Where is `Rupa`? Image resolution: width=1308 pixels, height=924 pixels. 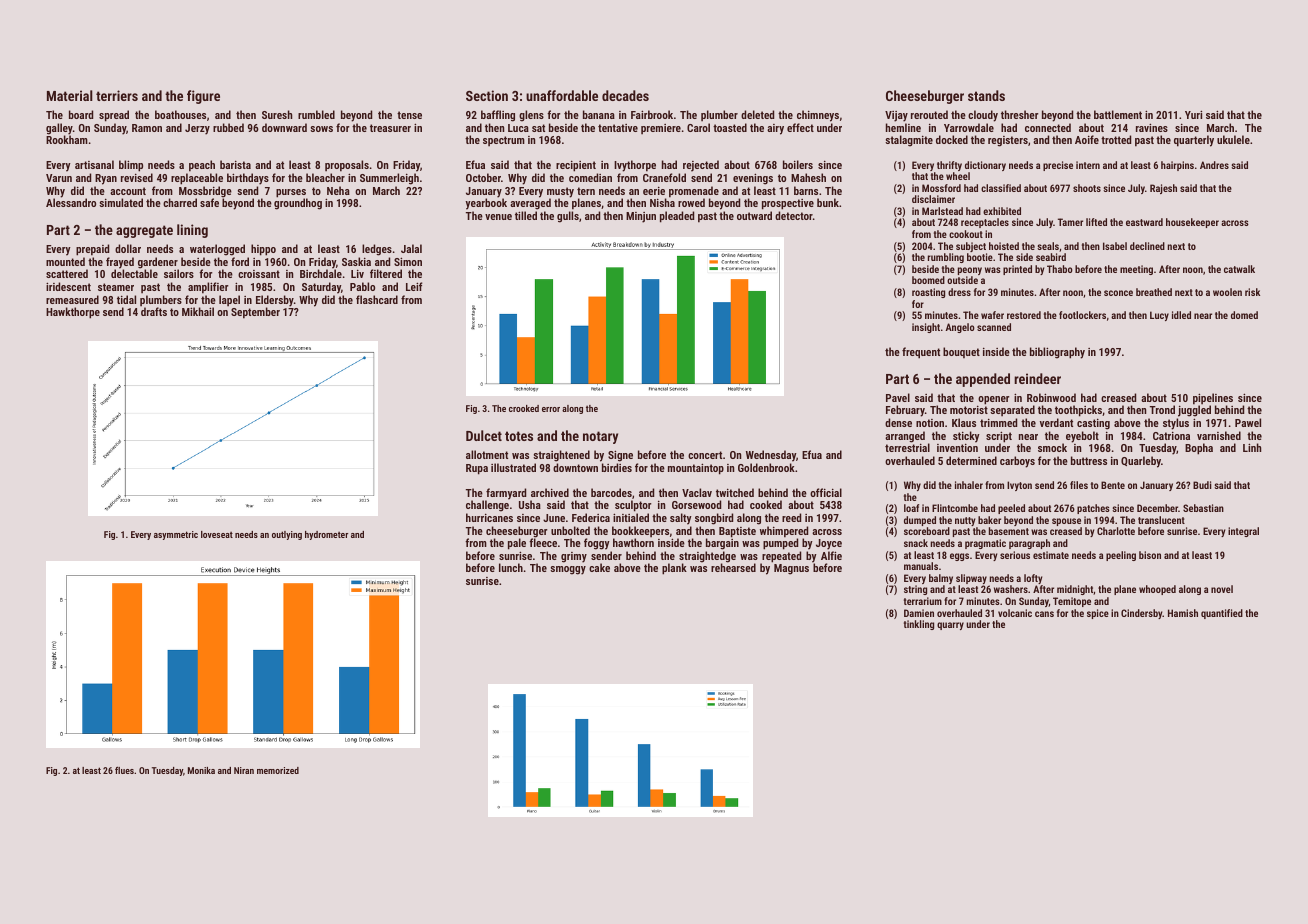 Rupa is located at coordinates (477, 469).
